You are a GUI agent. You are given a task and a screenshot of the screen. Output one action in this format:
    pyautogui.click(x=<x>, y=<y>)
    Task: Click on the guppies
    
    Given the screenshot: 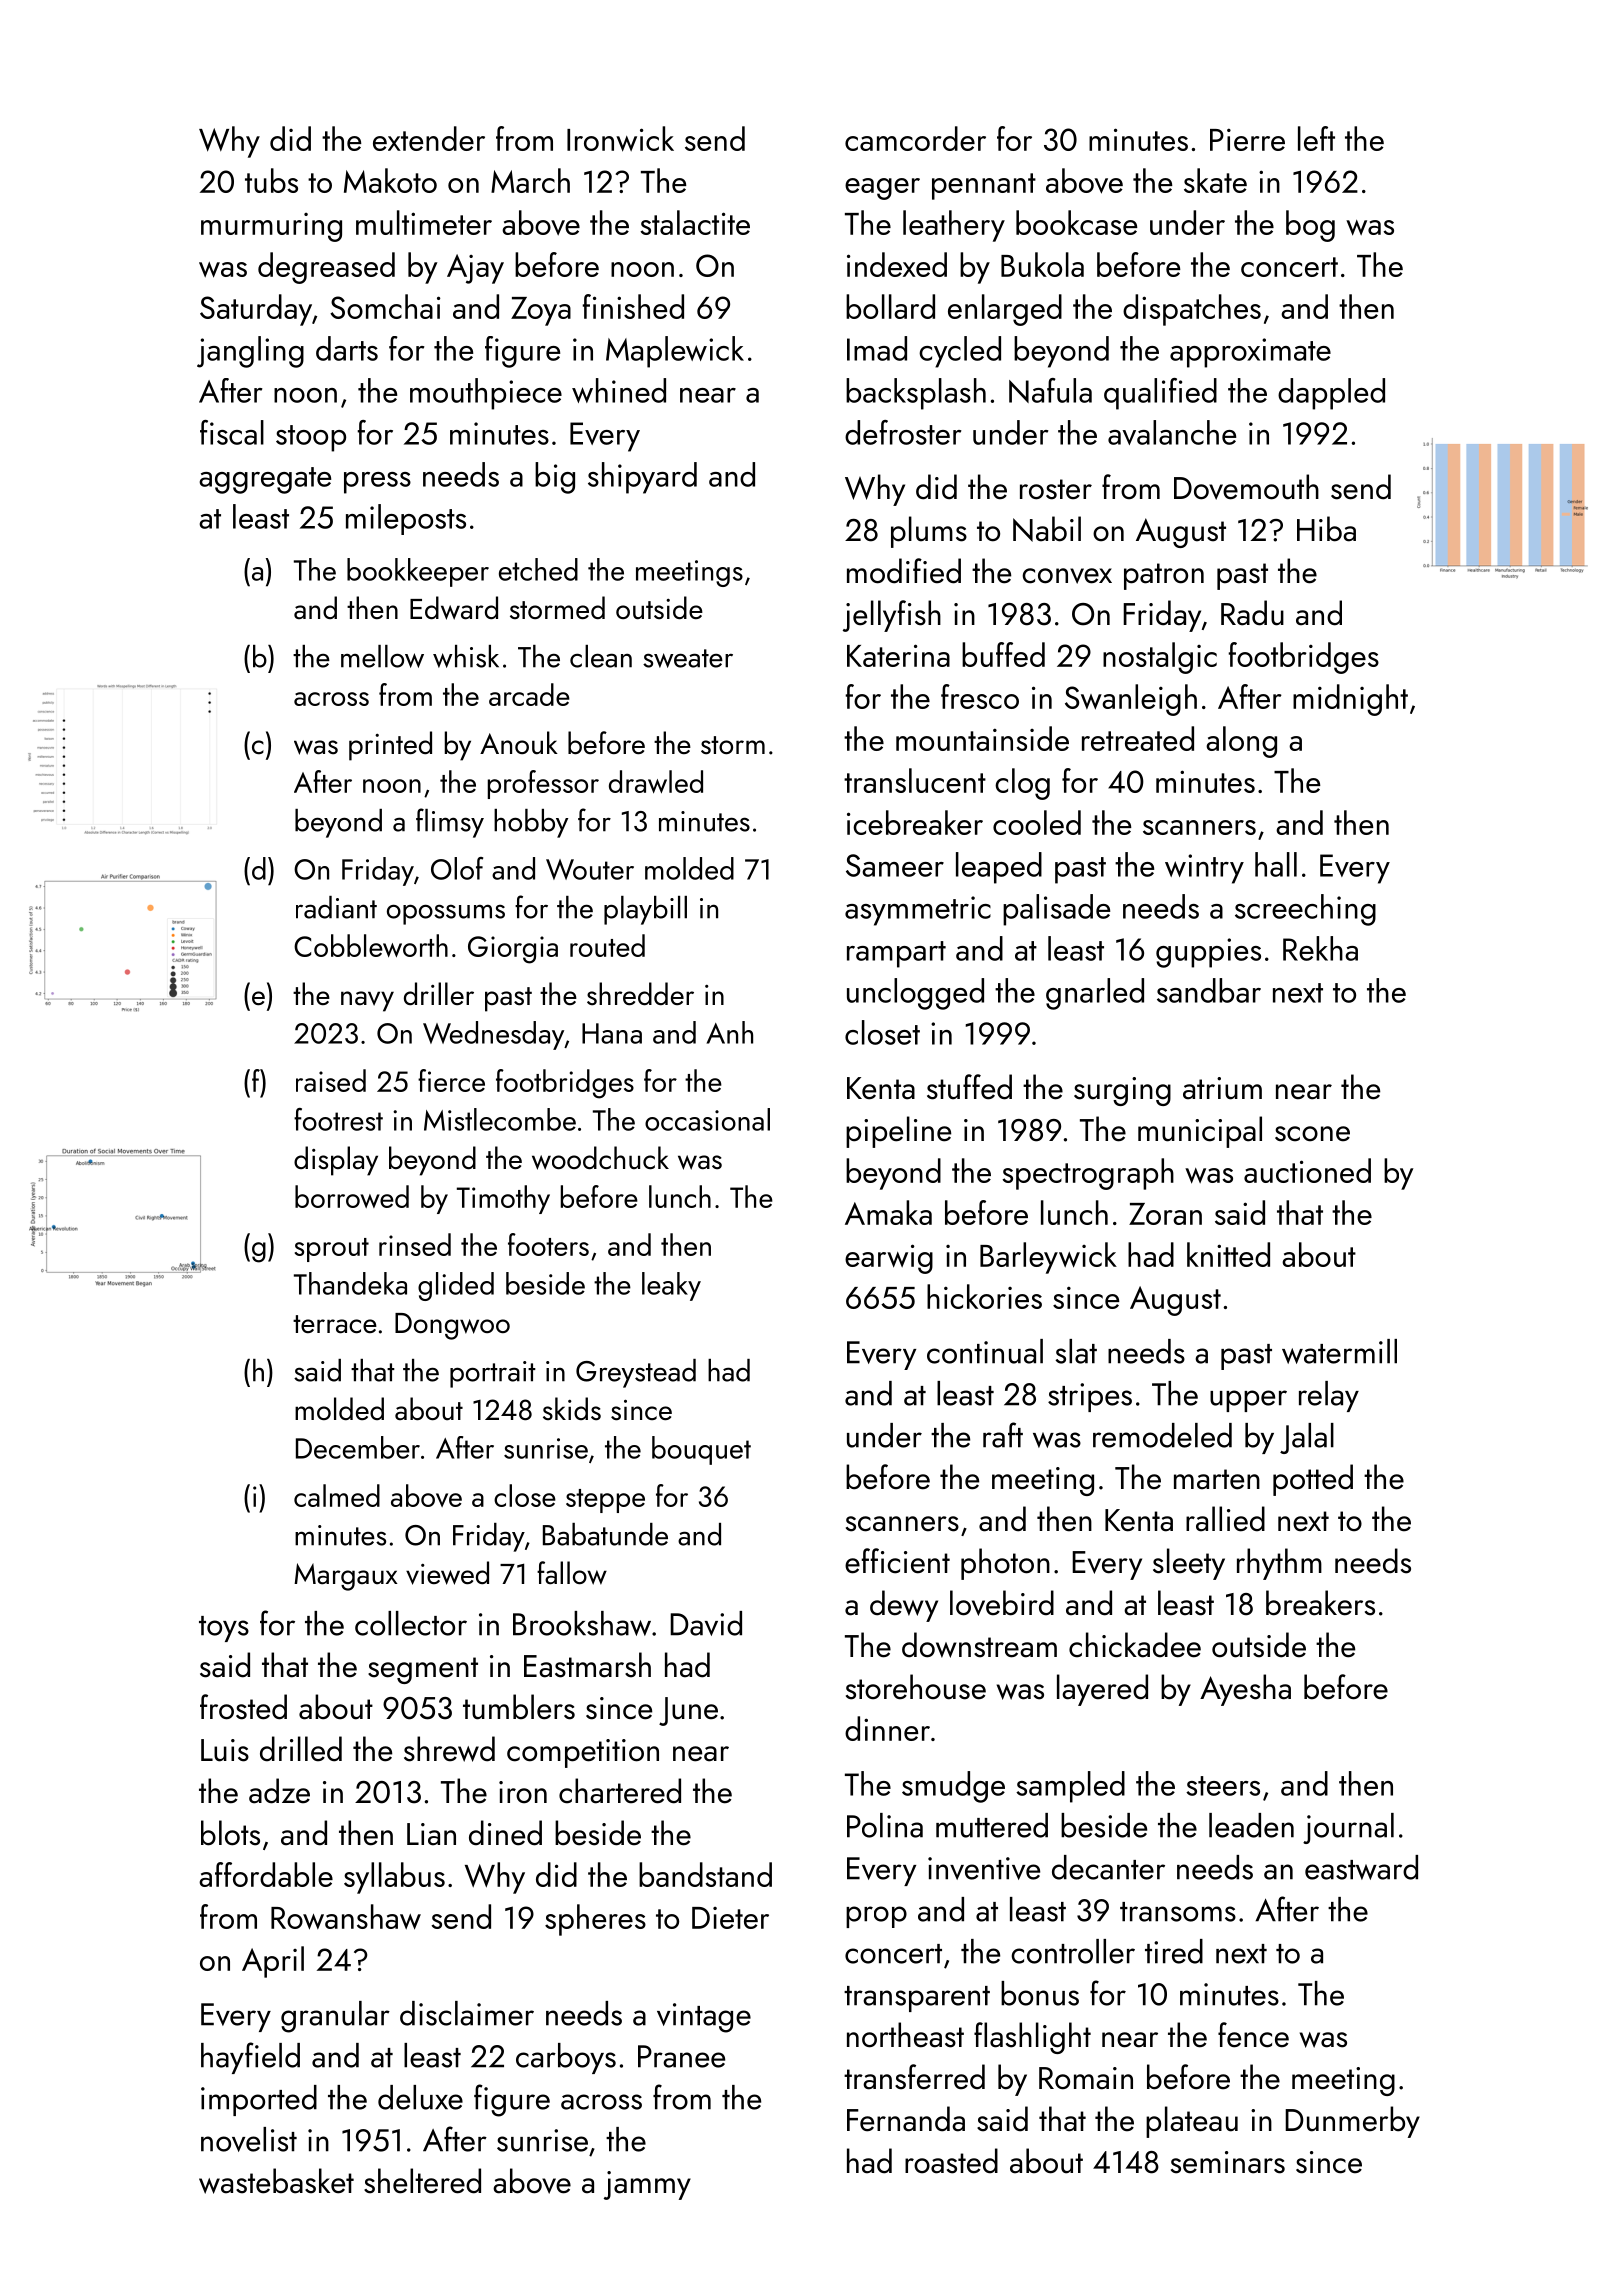 What is the action you would take?
    pyautogui.click(x=1208, y=953)
